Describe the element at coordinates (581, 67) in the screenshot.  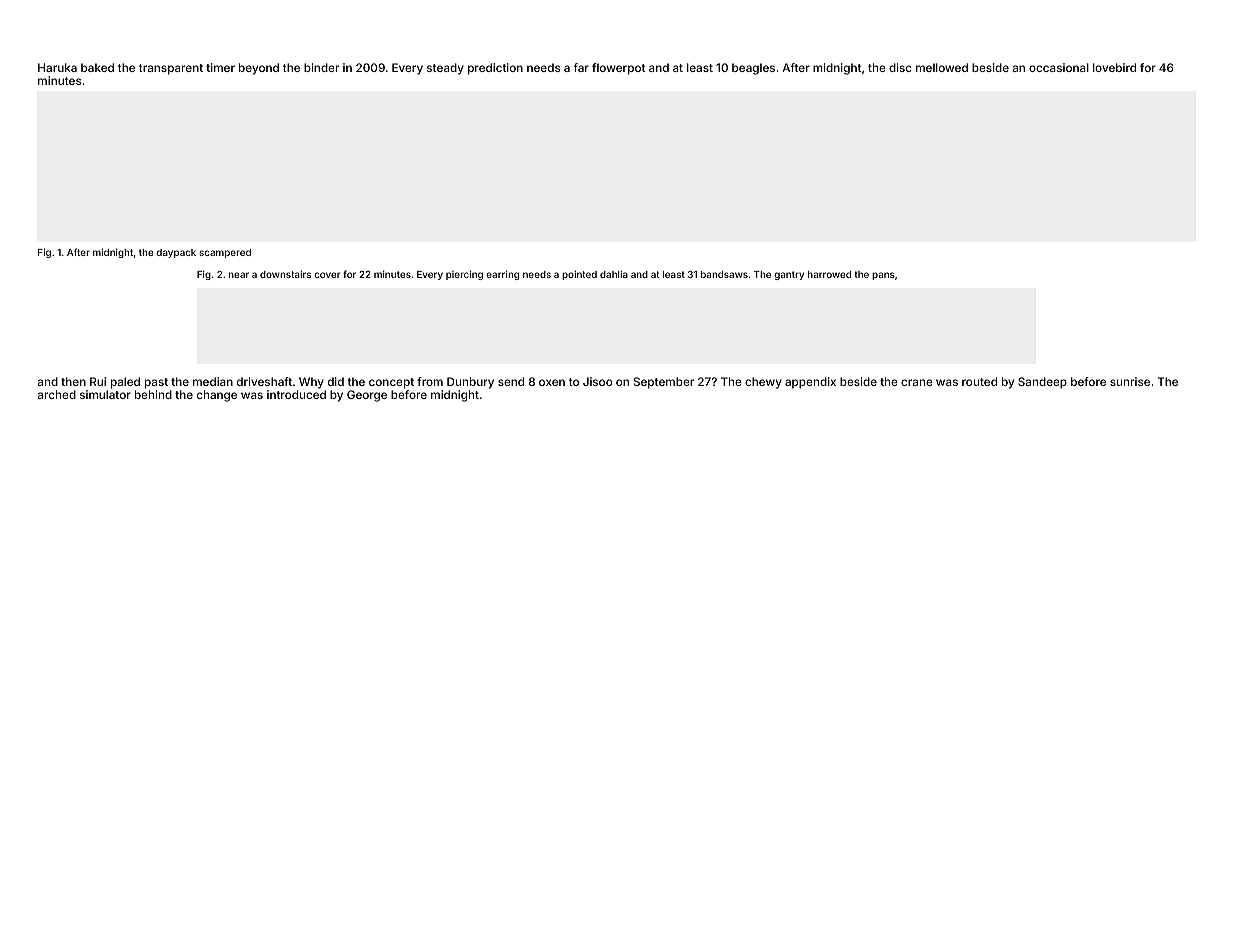
I see `far` at that location.
